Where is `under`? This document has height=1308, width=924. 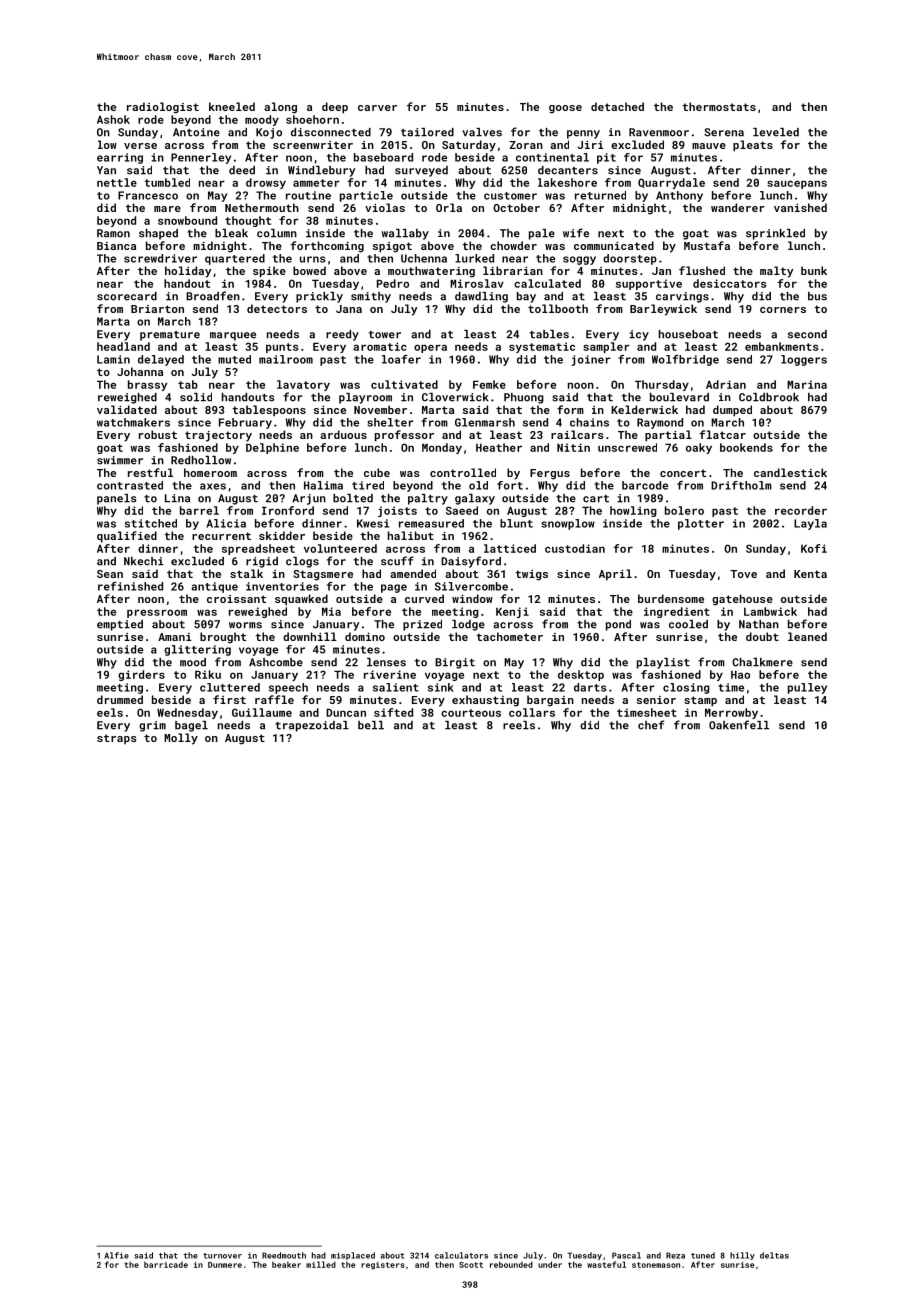 under is located at coordinates (550, 1264).
